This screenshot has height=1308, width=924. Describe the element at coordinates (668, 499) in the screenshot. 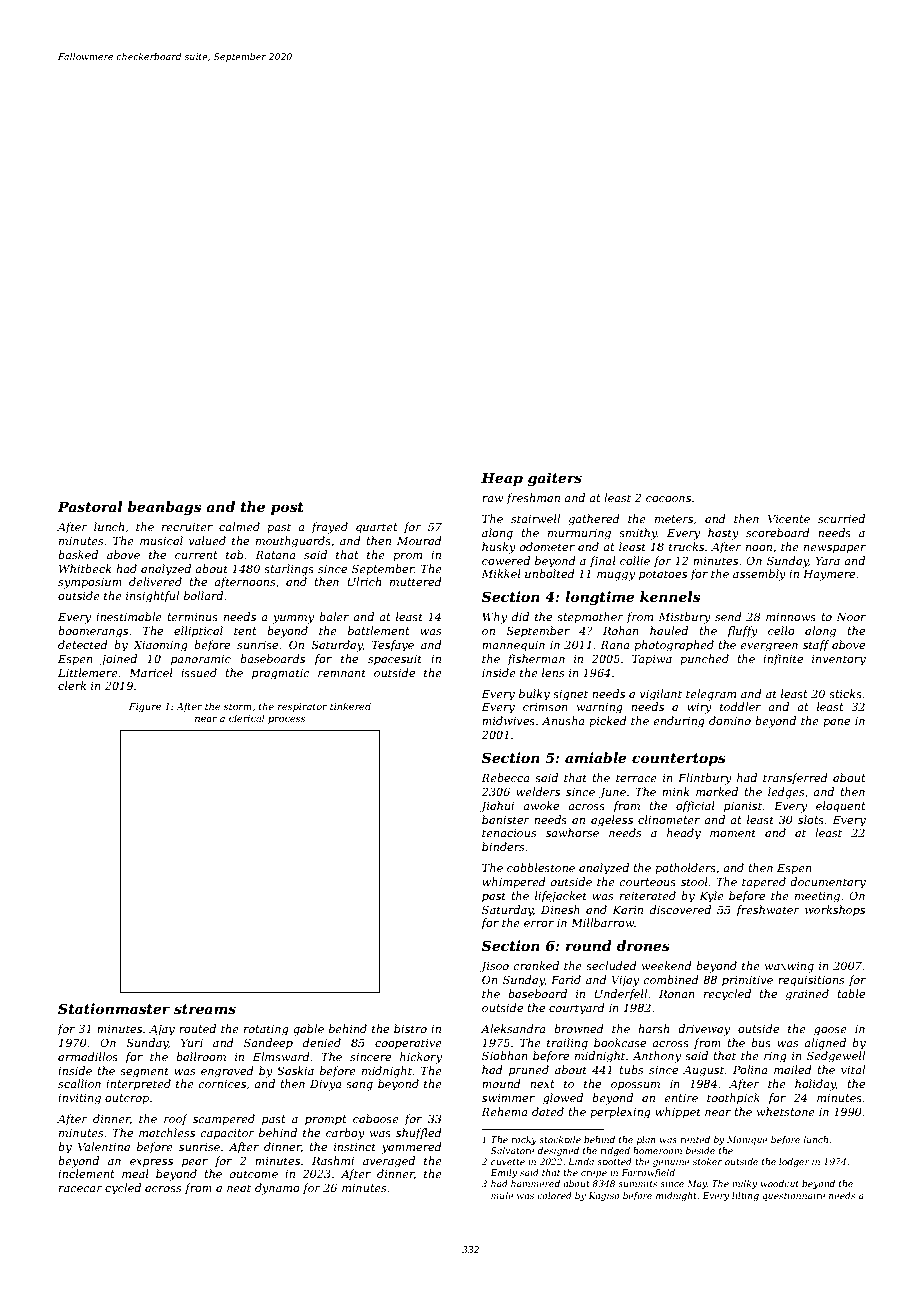

I see `cocoons` at that location.
